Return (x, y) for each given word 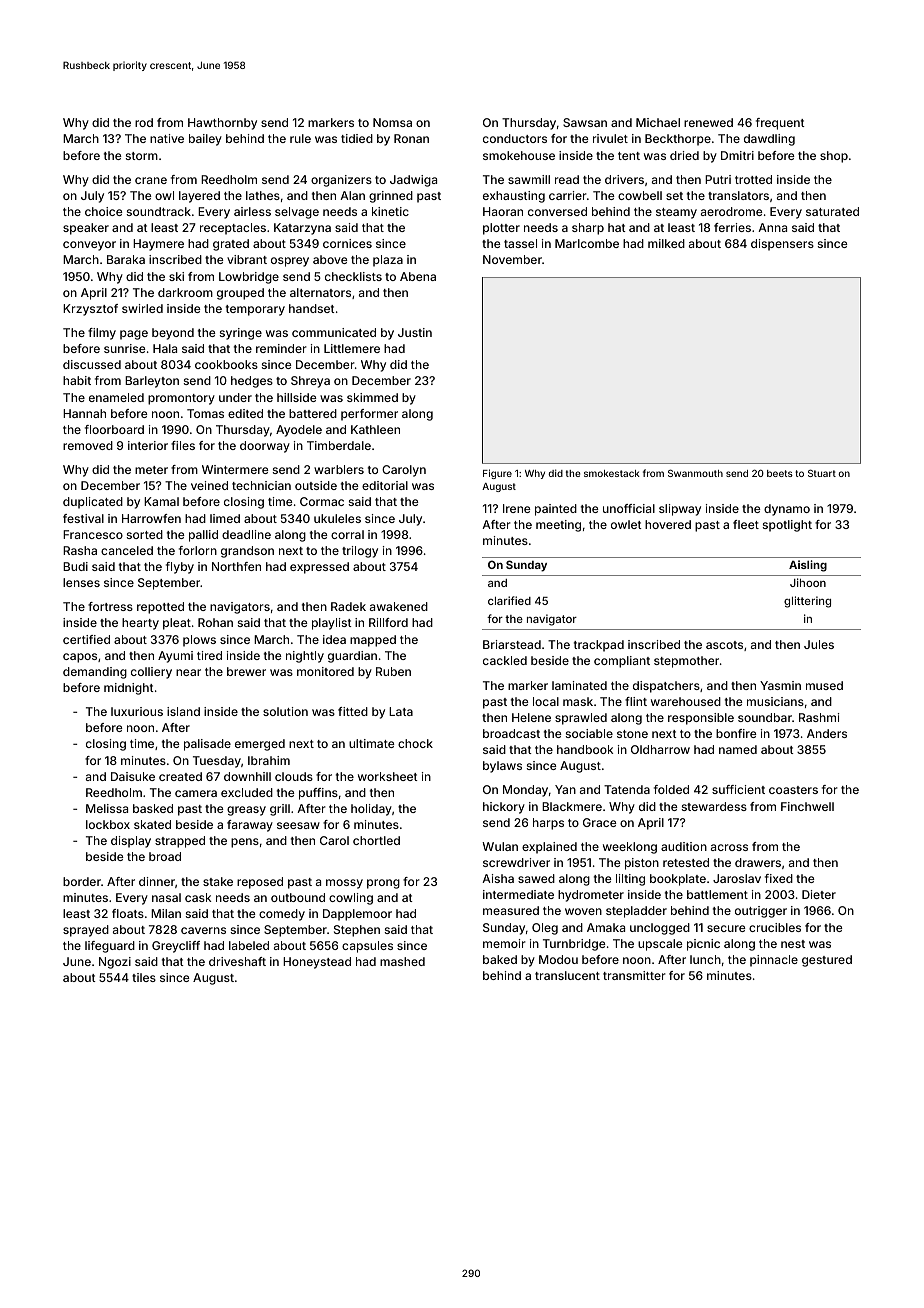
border (82, 881)
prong (383, 884)
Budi (75, 566)
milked (666, 243)
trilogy (360, 552)
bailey (205, 140)
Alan (352, 195)
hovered (668, 524)
